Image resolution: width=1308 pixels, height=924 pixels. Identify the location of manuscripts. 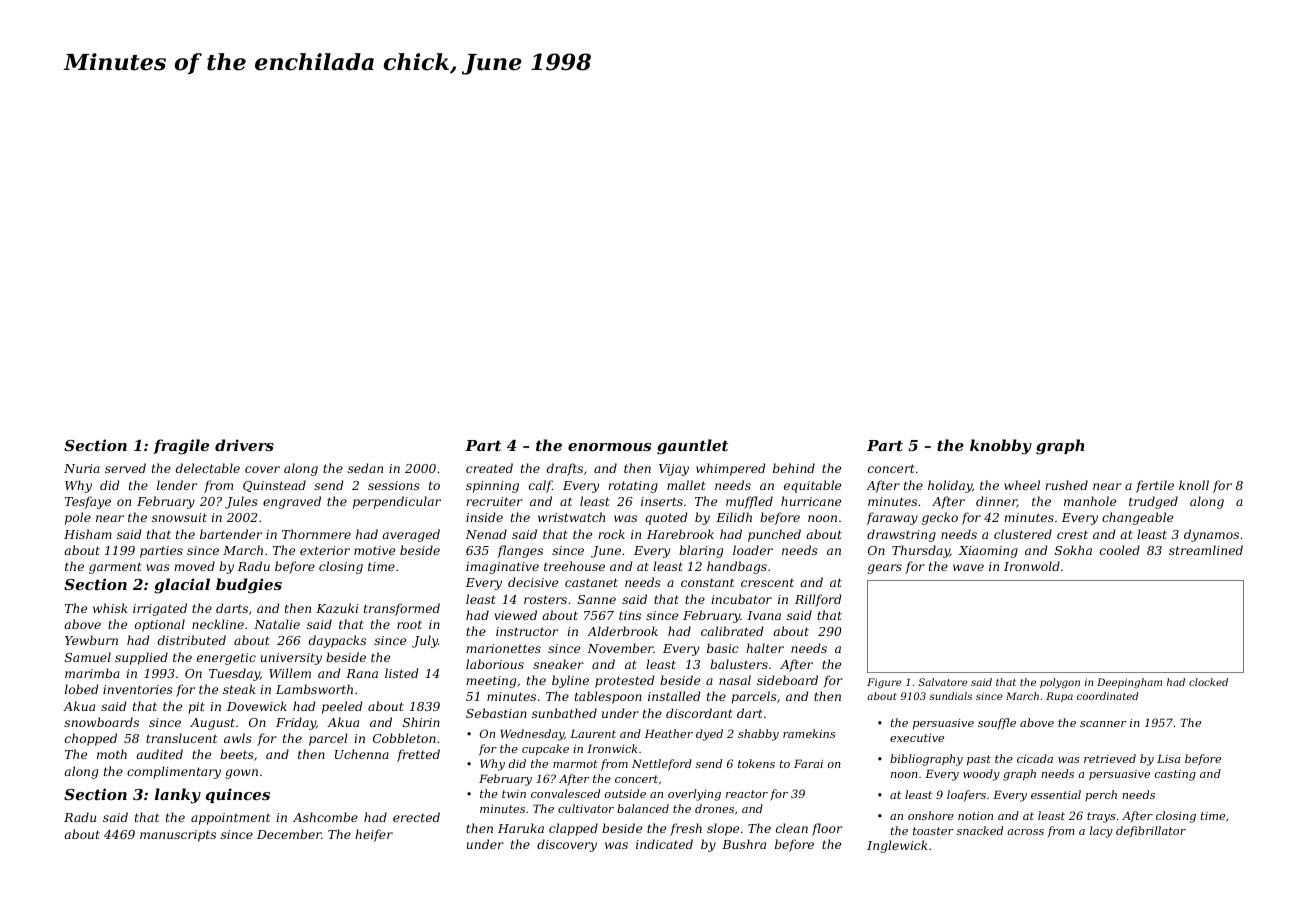
(178, 836).
